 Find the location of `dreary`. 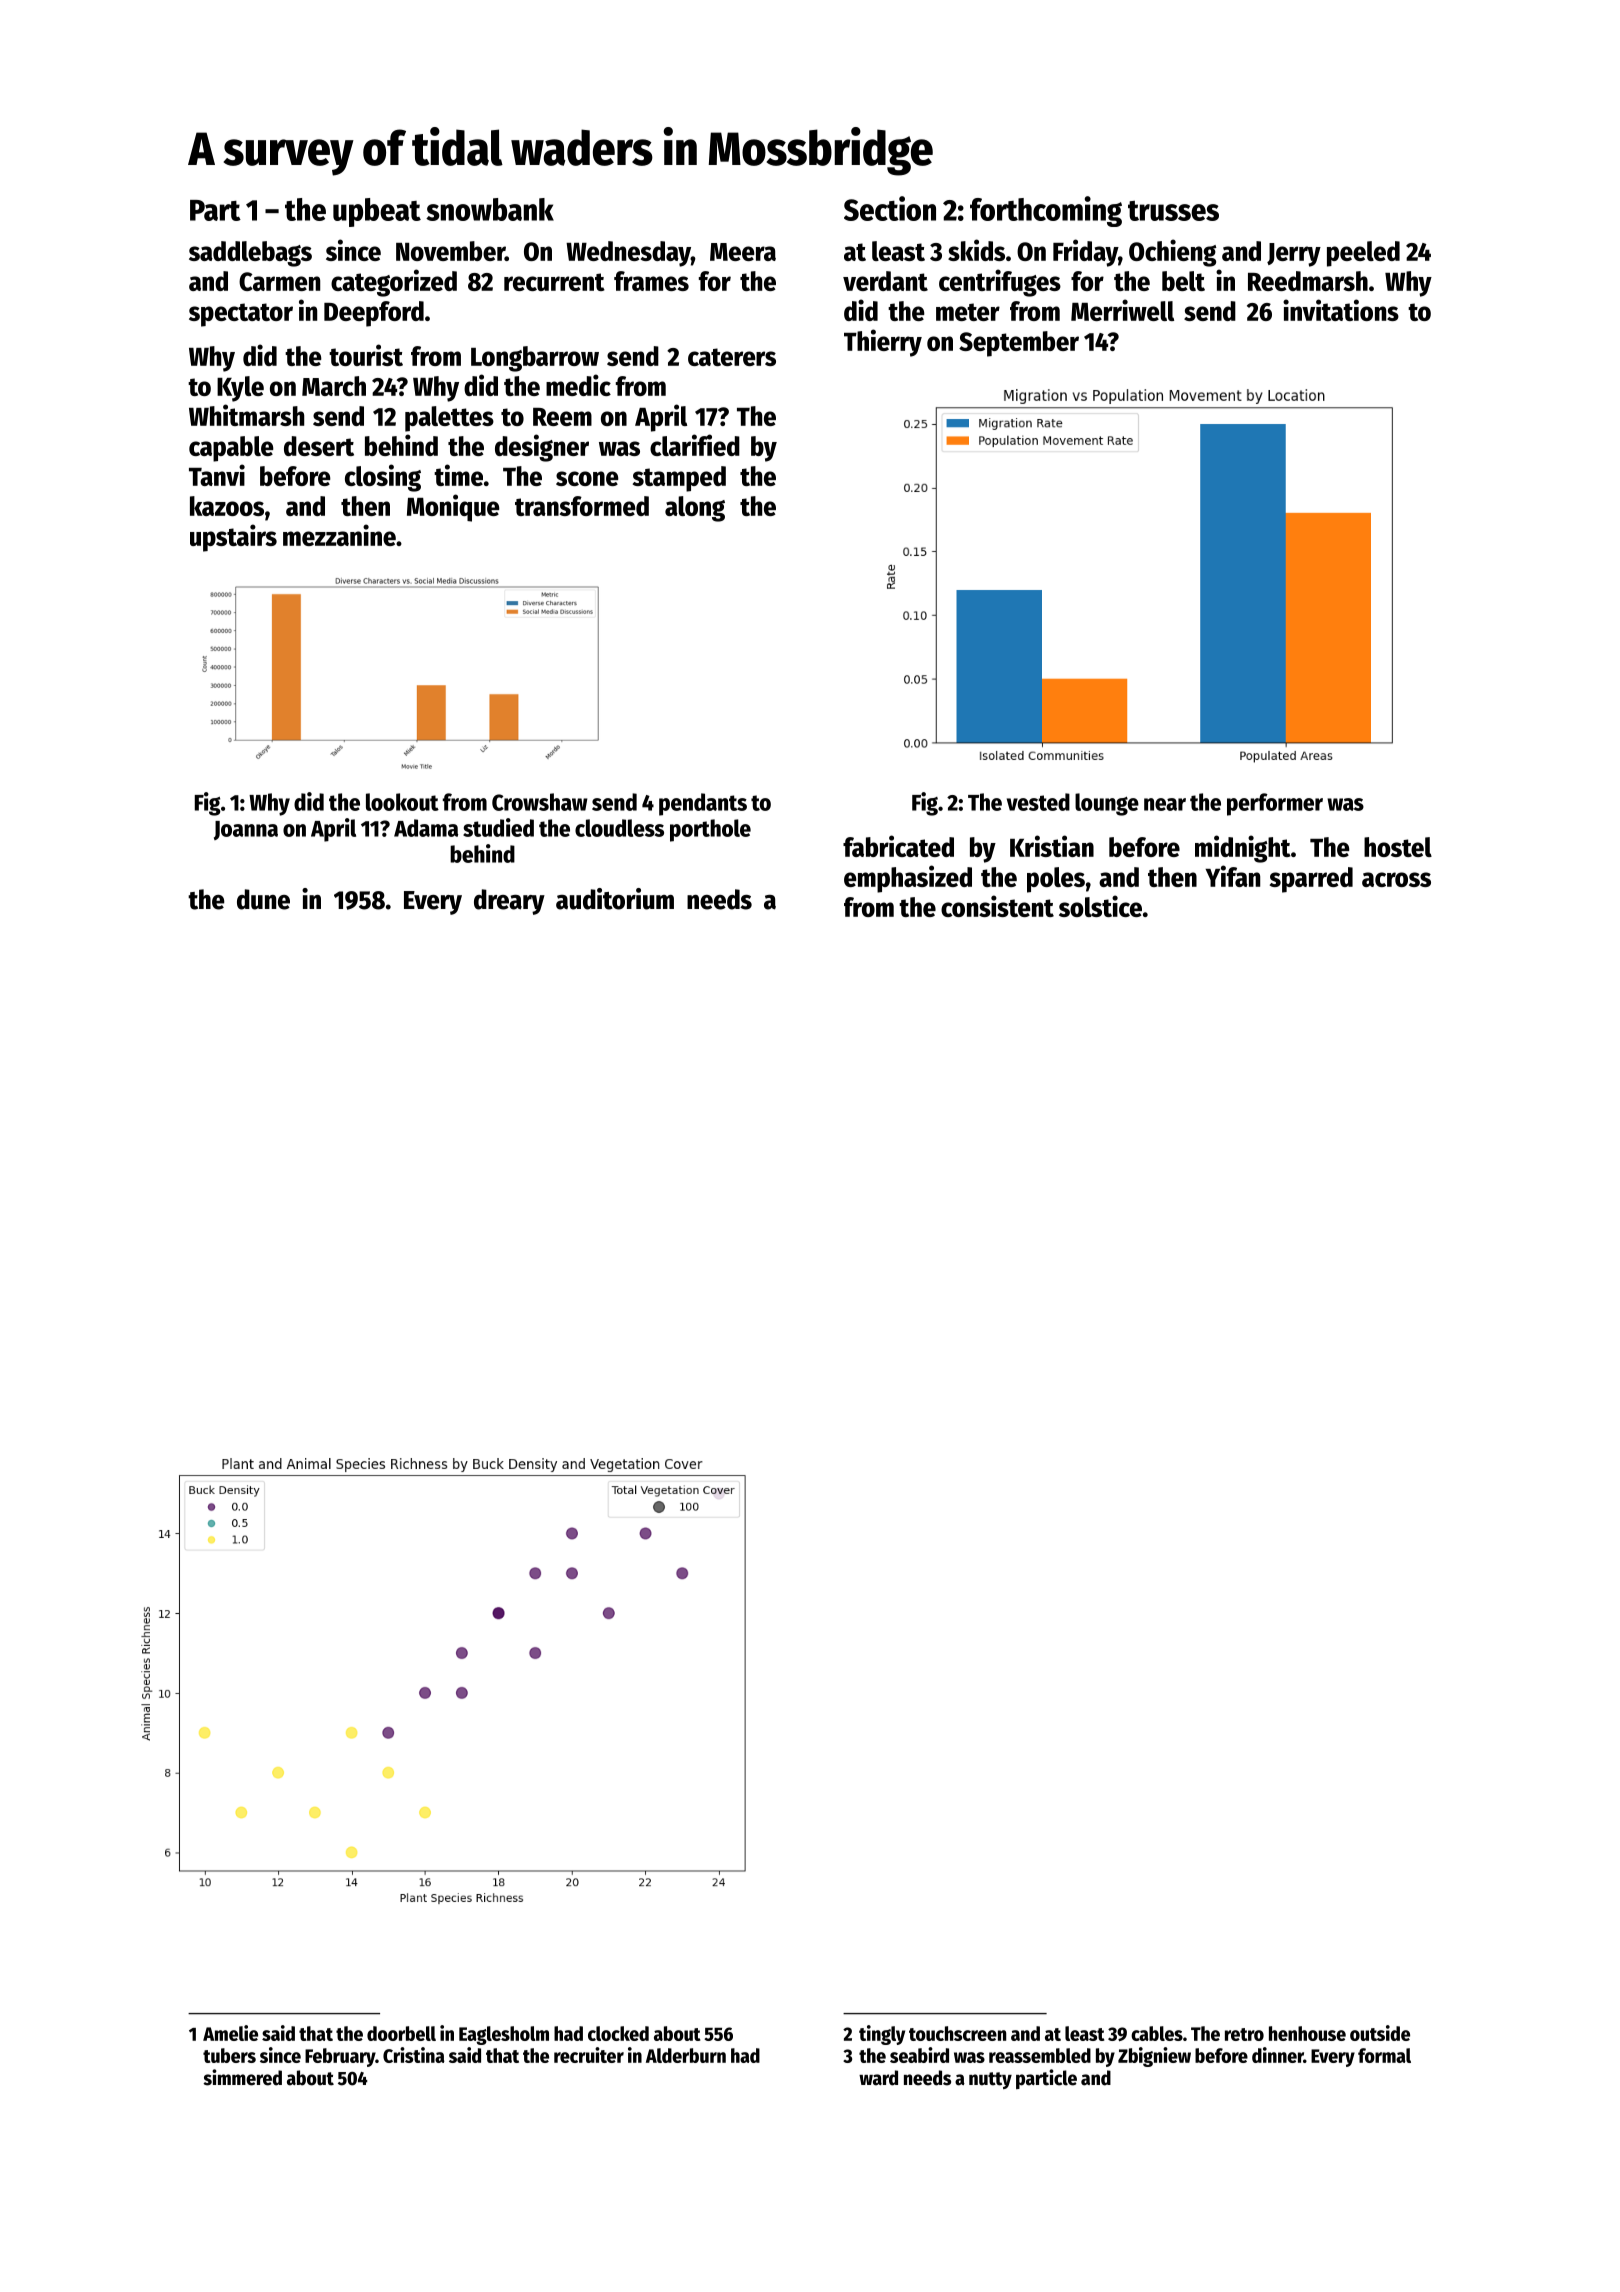

dreary is located at coordinates (509, 902).
